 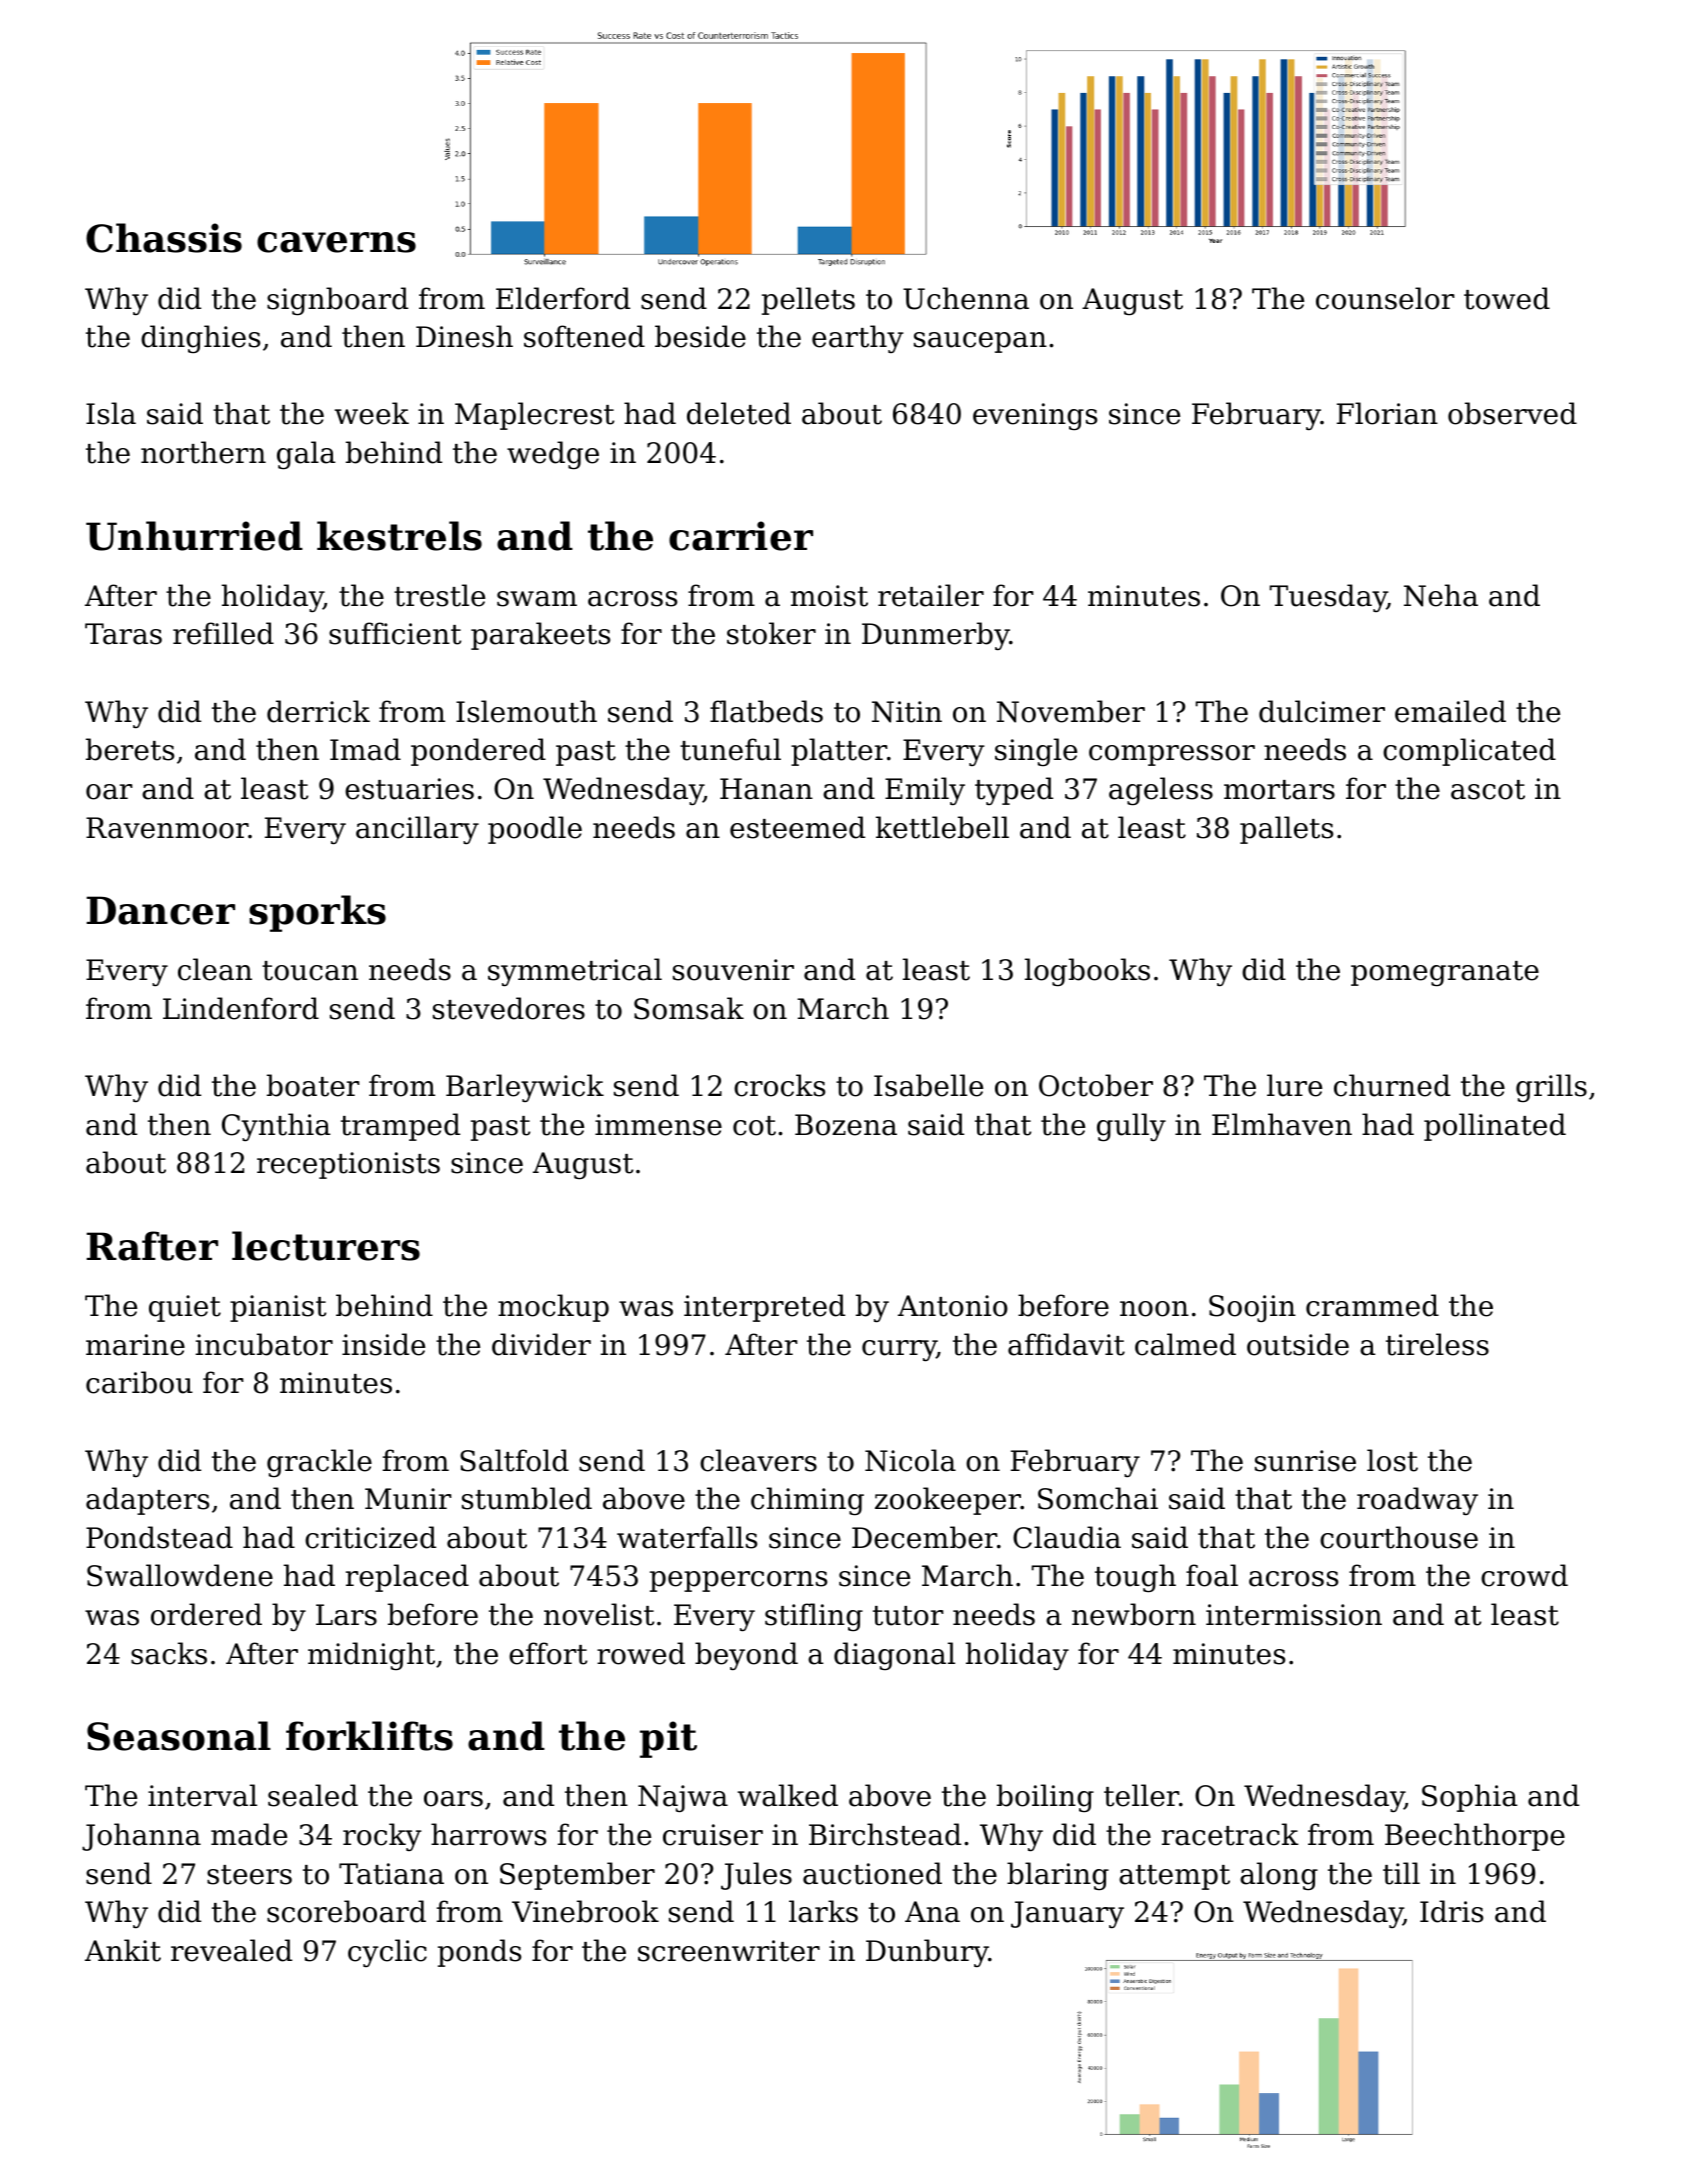 I want to click on Swallowdene, so click(x=180, y=1575).
